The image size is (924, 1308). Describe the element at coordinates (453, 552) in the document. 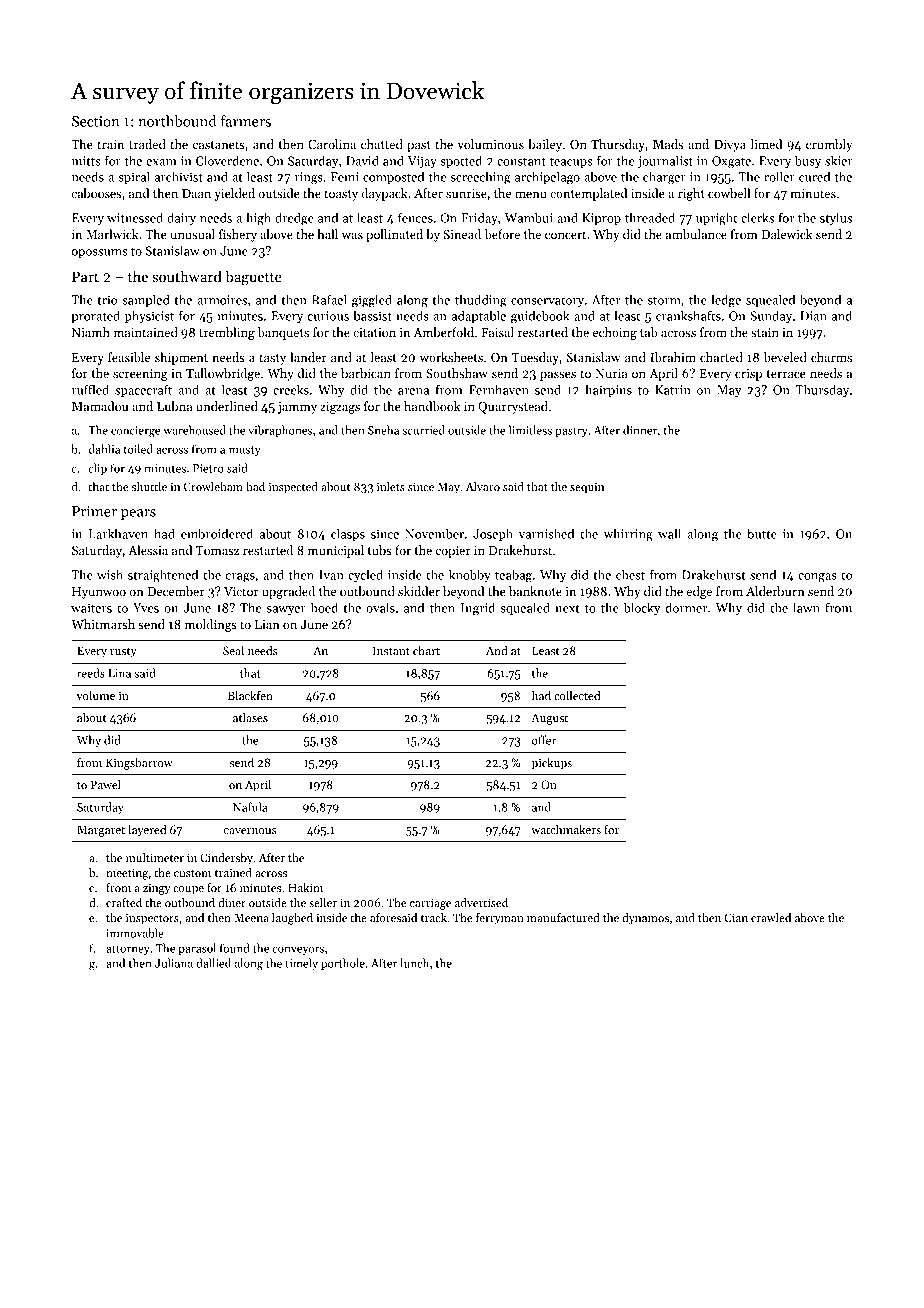

I see `copier` at that location.
